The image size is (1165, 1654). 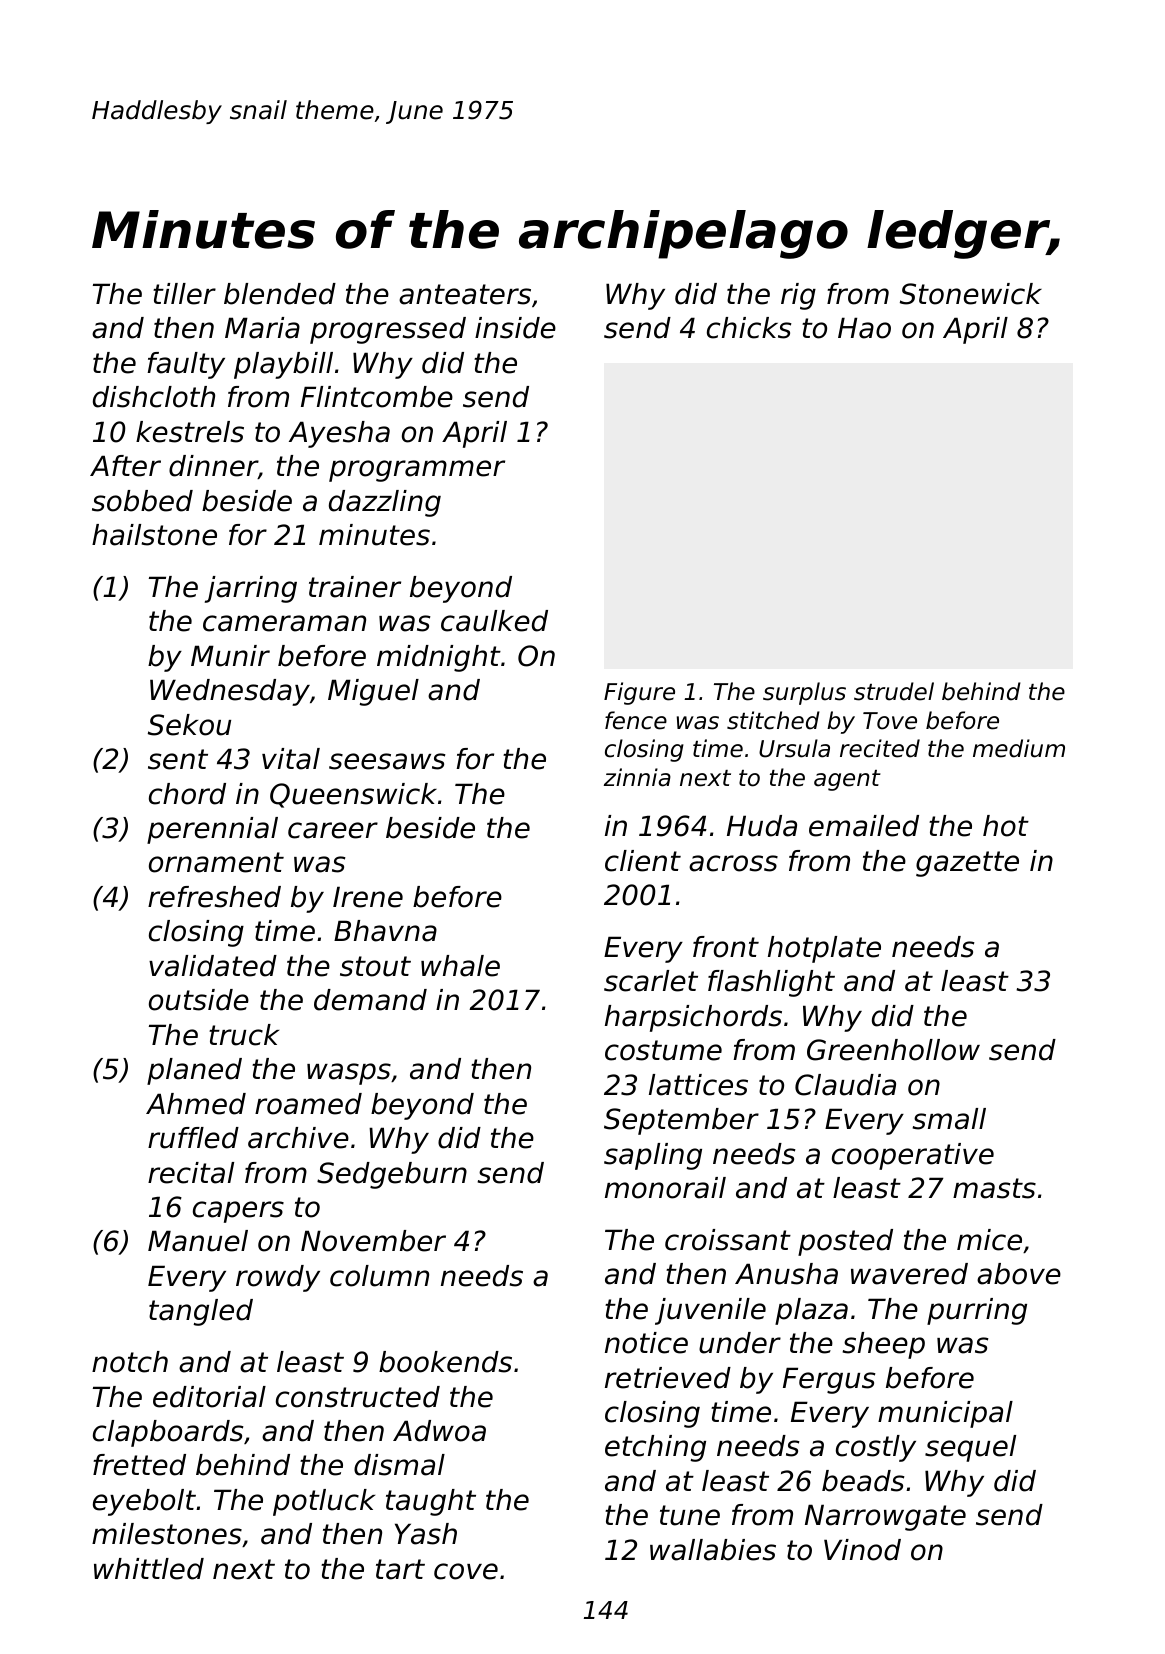 What do you see at coordinates (681, 1121) in the page?
I see `September` at bounding box center [681, 1121].
